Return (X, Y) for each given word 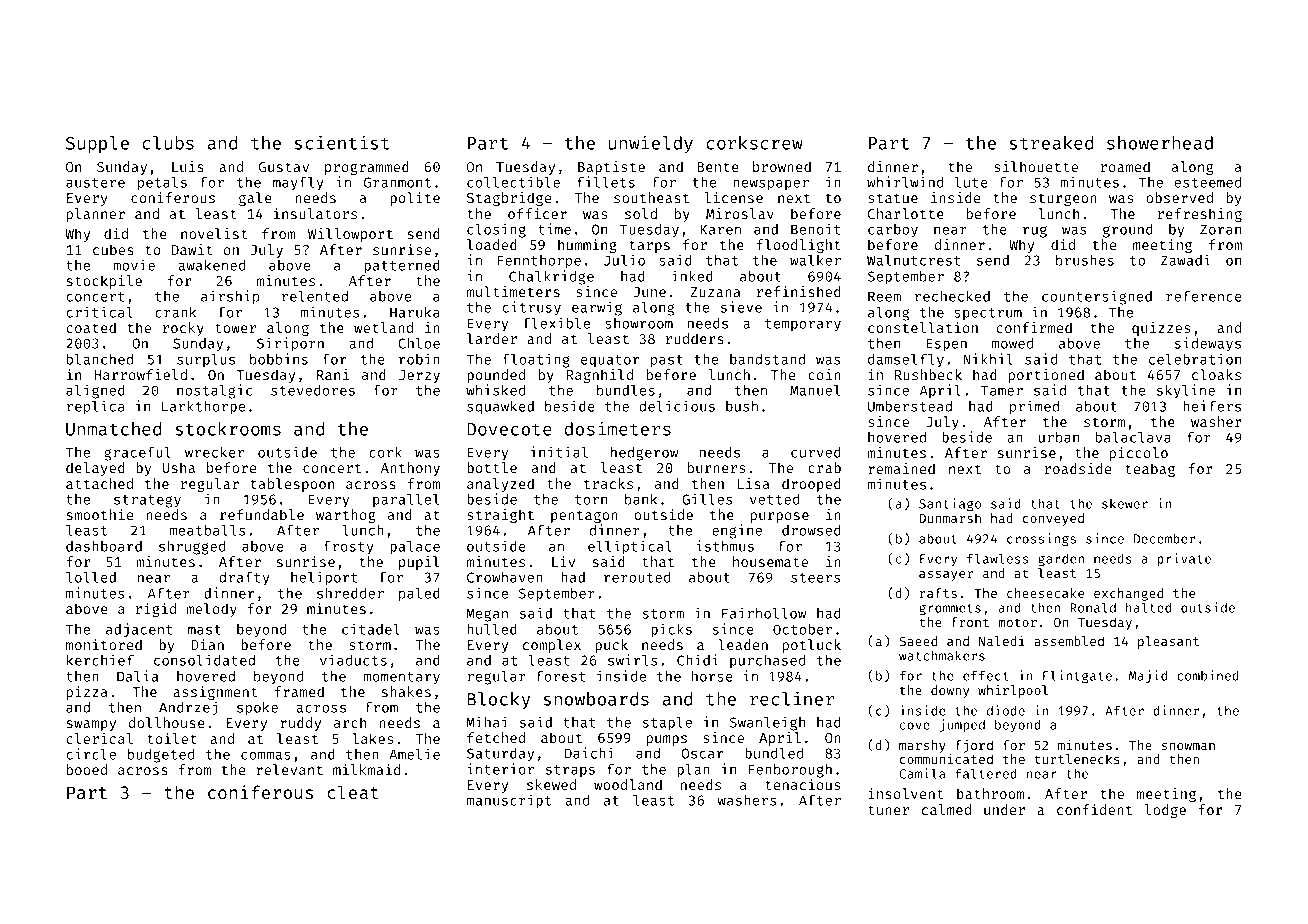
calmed (946, 809)
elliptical (630, 547)
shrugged (192, 548)
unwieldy (651, 144)
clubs (168, 143)
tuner (888, 810)
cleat (352, 792)
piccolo (1139, 454)
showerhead (1160, 143)
